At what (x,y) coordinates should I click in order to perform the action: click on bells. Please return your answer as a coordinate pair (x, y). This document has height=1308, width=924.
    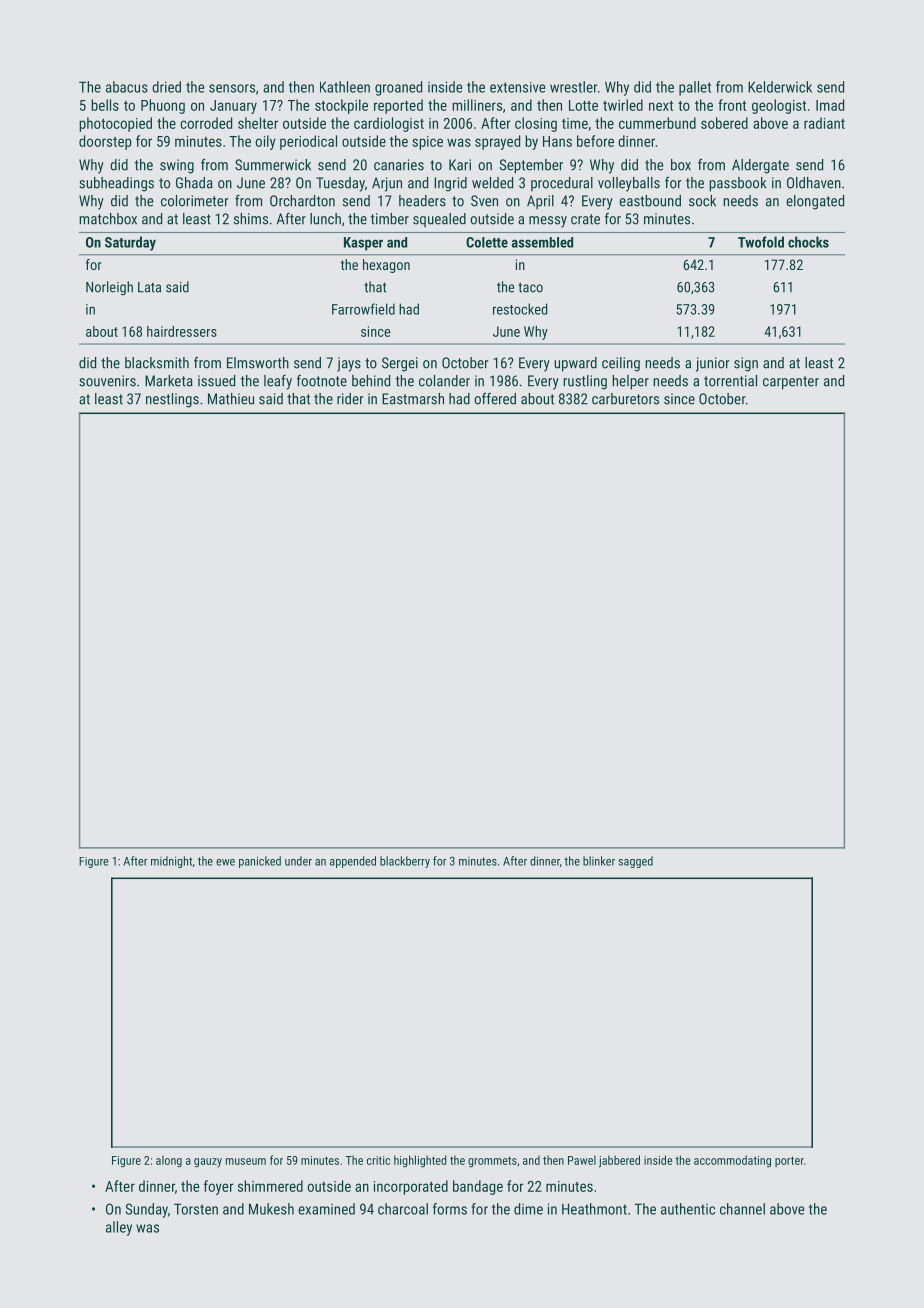
    Looking at the image, I should click on (105, 105).
